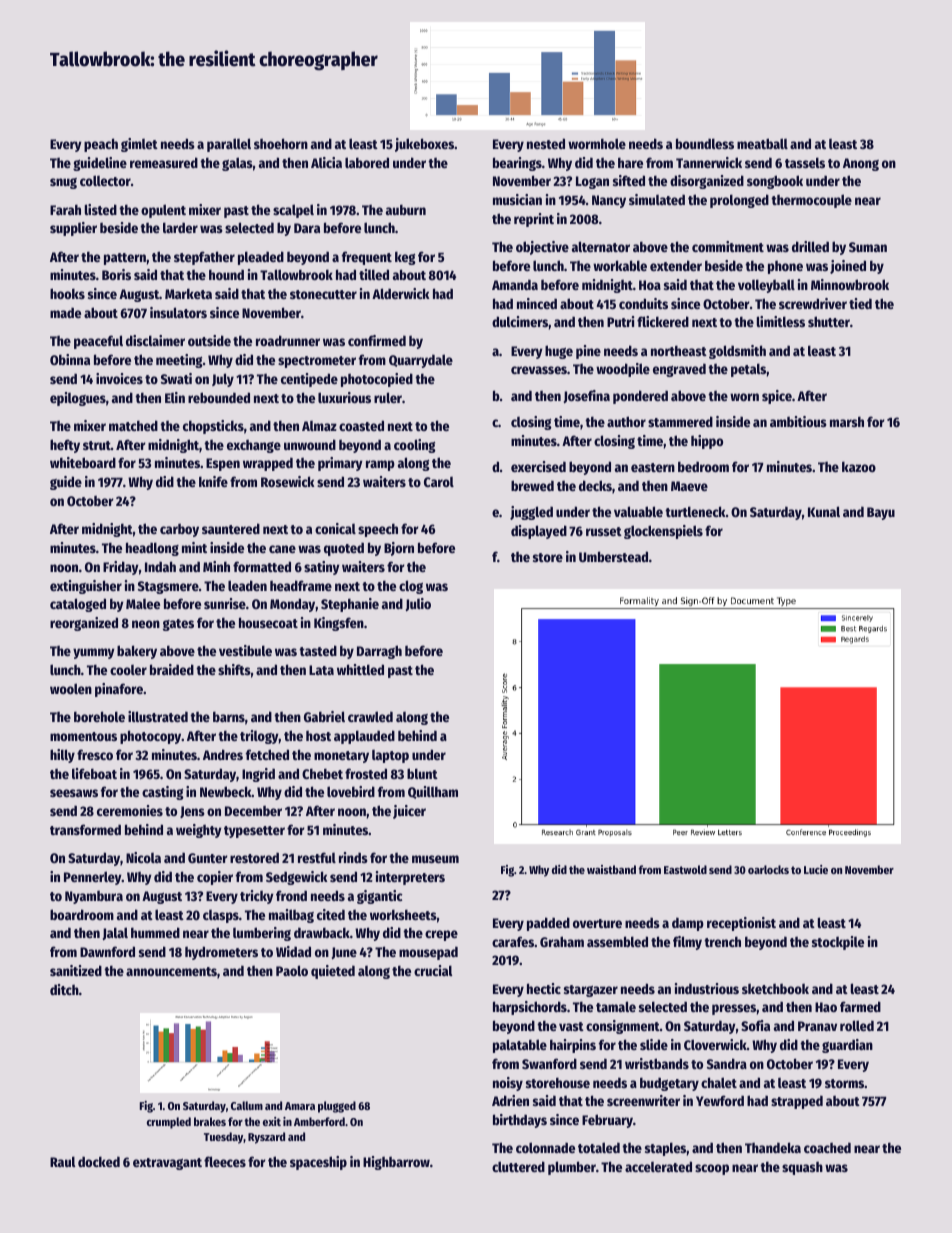 This screenshot has height=1233, width=952. What do you see at coordinates (538, 466) in the screenshot?
I see `exercised` at bounding box center [538, 466].
